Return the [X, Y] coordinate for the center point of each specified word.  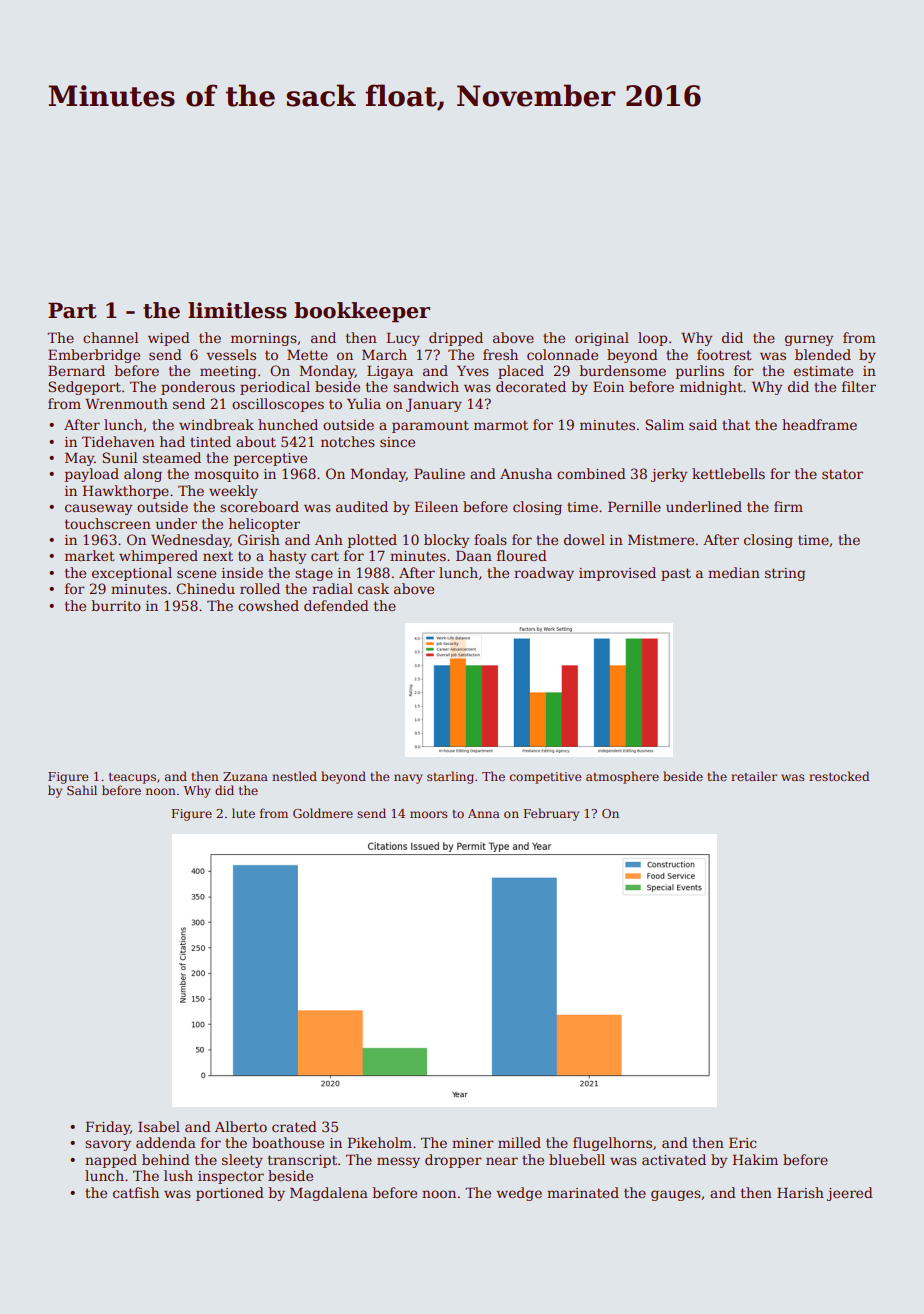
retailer [754, 776]
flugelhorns [612, 1144]
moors [429, 814]
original [602, 339]
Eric [742, 1142]
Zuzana [245, 776]
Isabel [159, 1126]
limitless [237, 310]
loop [652, 339]
